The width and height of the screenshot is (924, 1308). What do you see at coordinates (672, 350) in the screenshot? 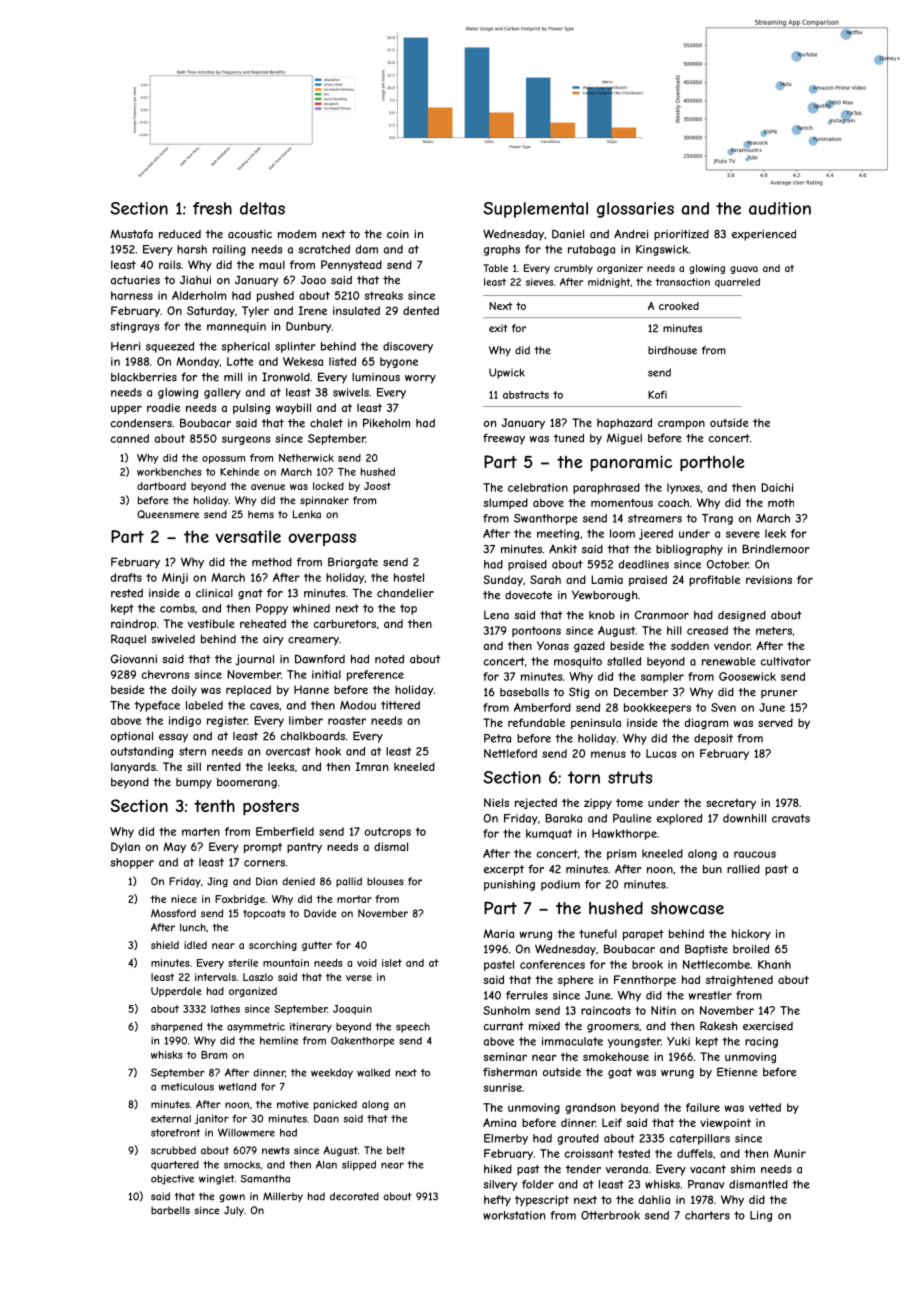
I see `birdhouse` at bounding box center [672, 350].
